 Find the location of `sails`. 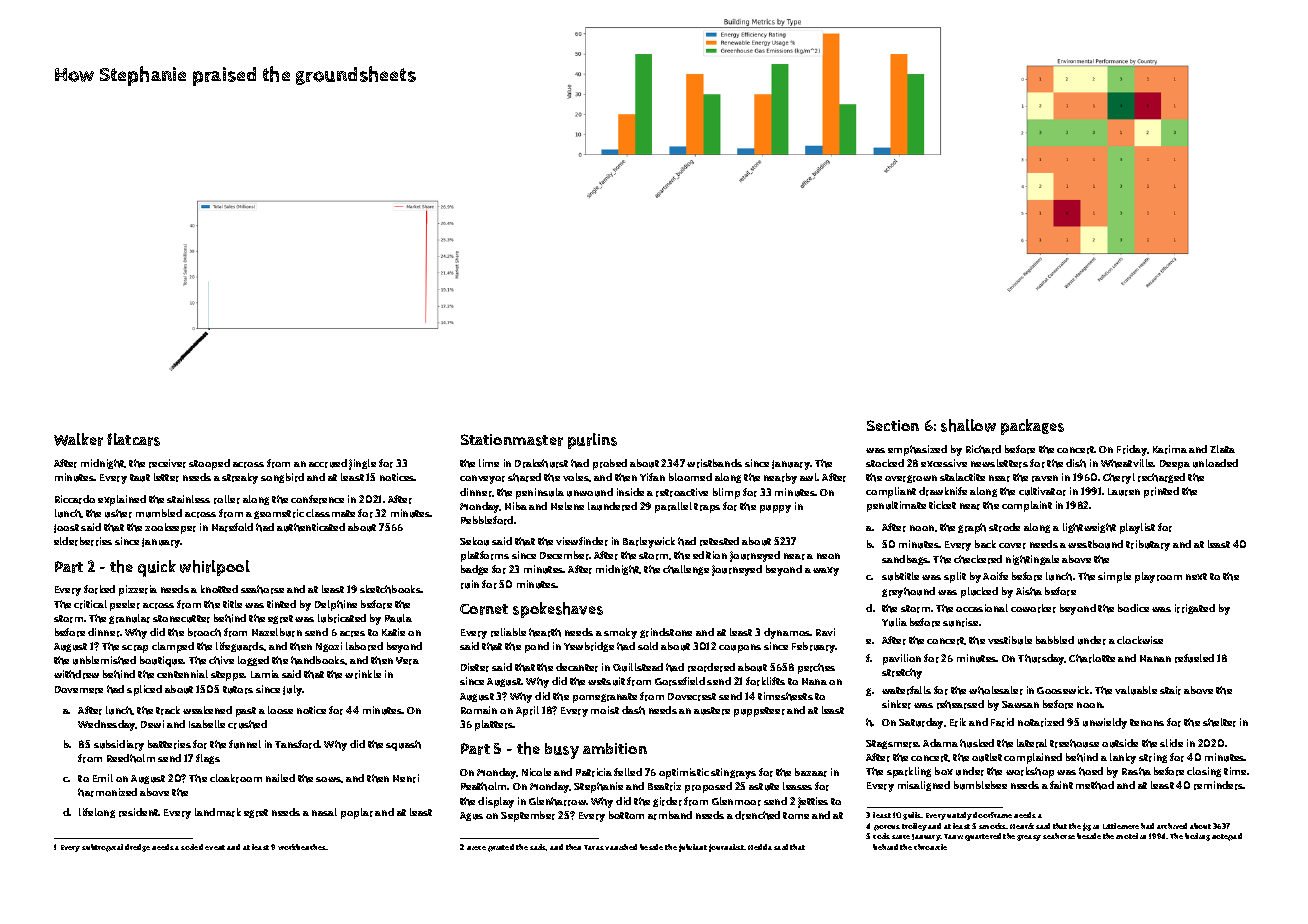

sails is located at coordinates (538, 847).
